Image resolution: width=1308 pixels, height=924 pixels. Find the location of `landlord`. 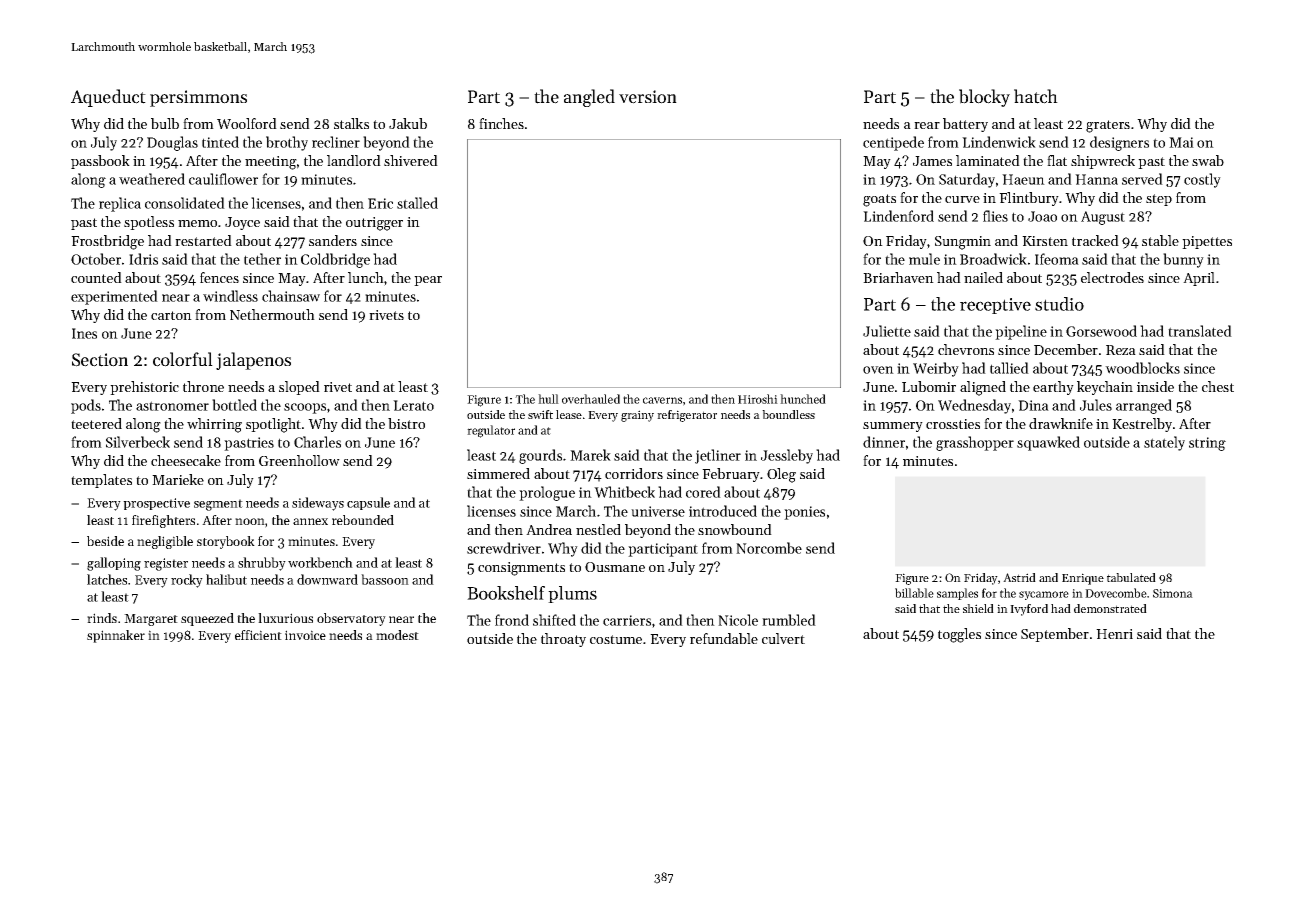

landlord is located at coordinates (354, 160).
